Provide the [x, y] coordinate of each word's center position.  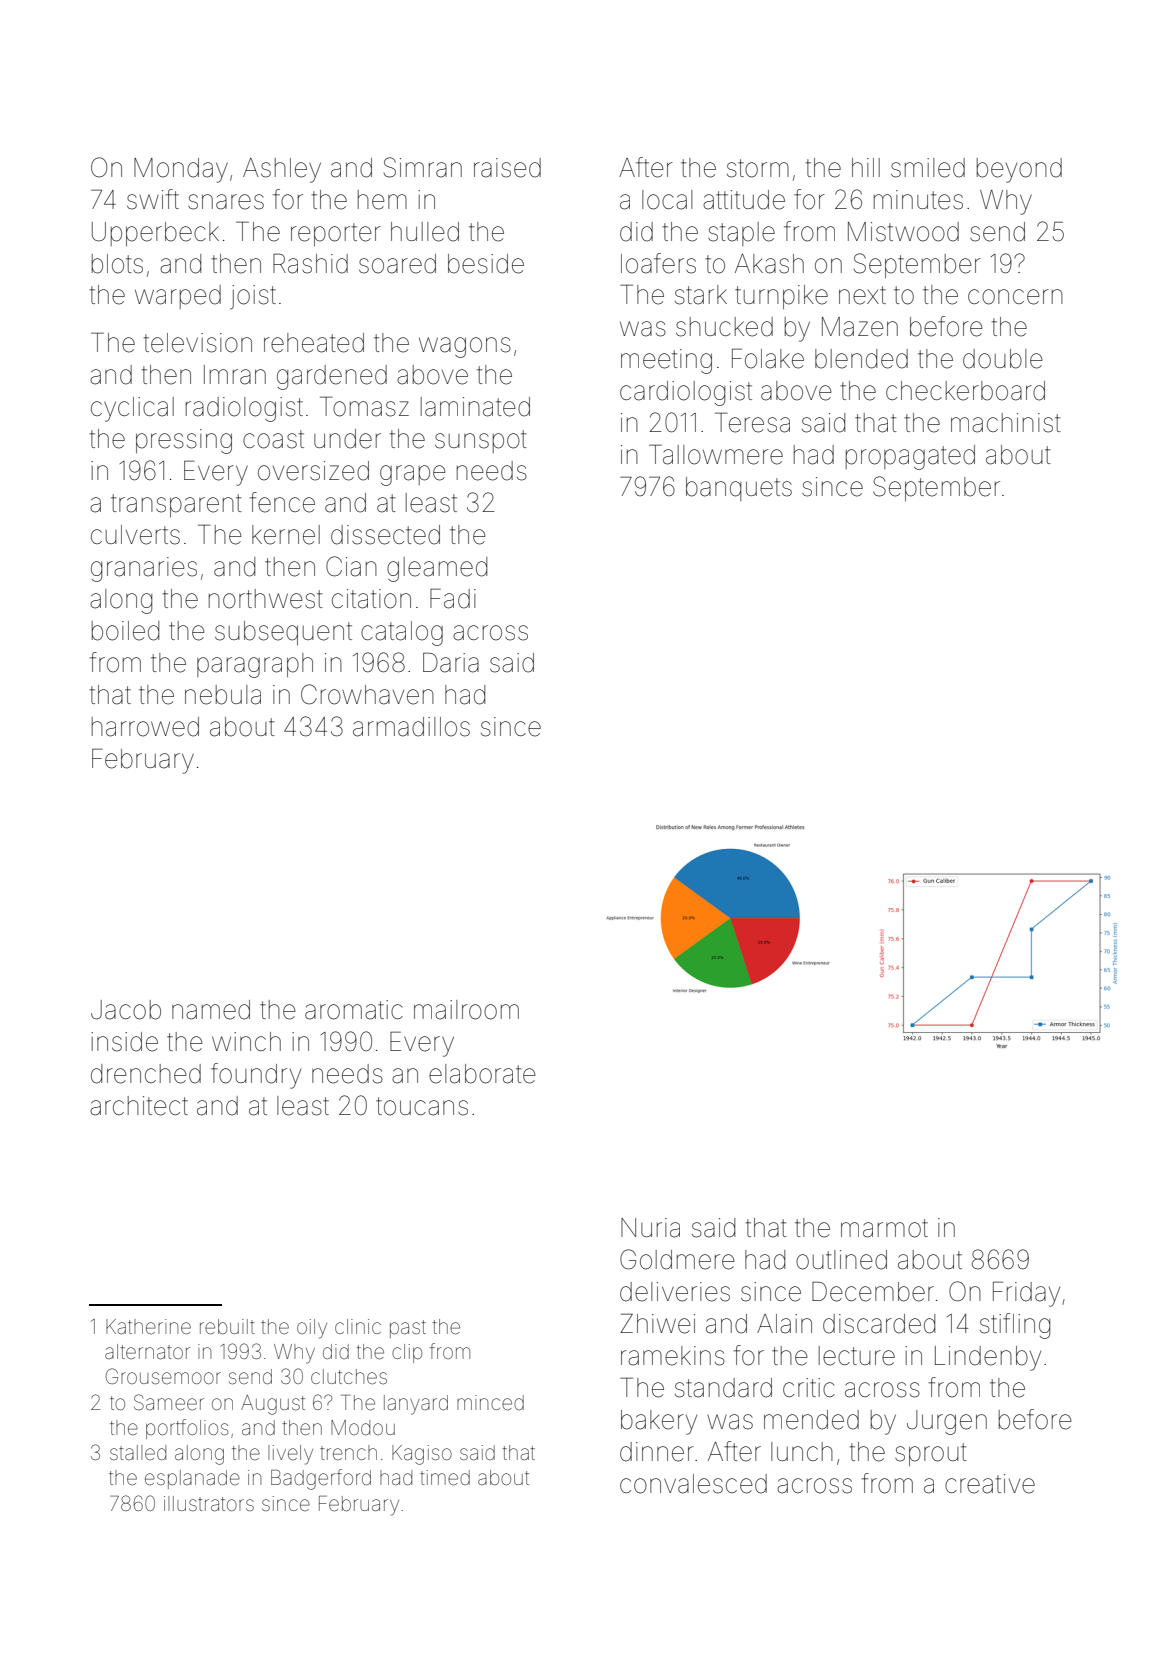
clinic [358, 1326]
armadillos [411, 727]
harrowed [145, 727]
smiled [928, 168]
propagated [910, 457]
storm [758, 168]
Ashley [282, 170]
